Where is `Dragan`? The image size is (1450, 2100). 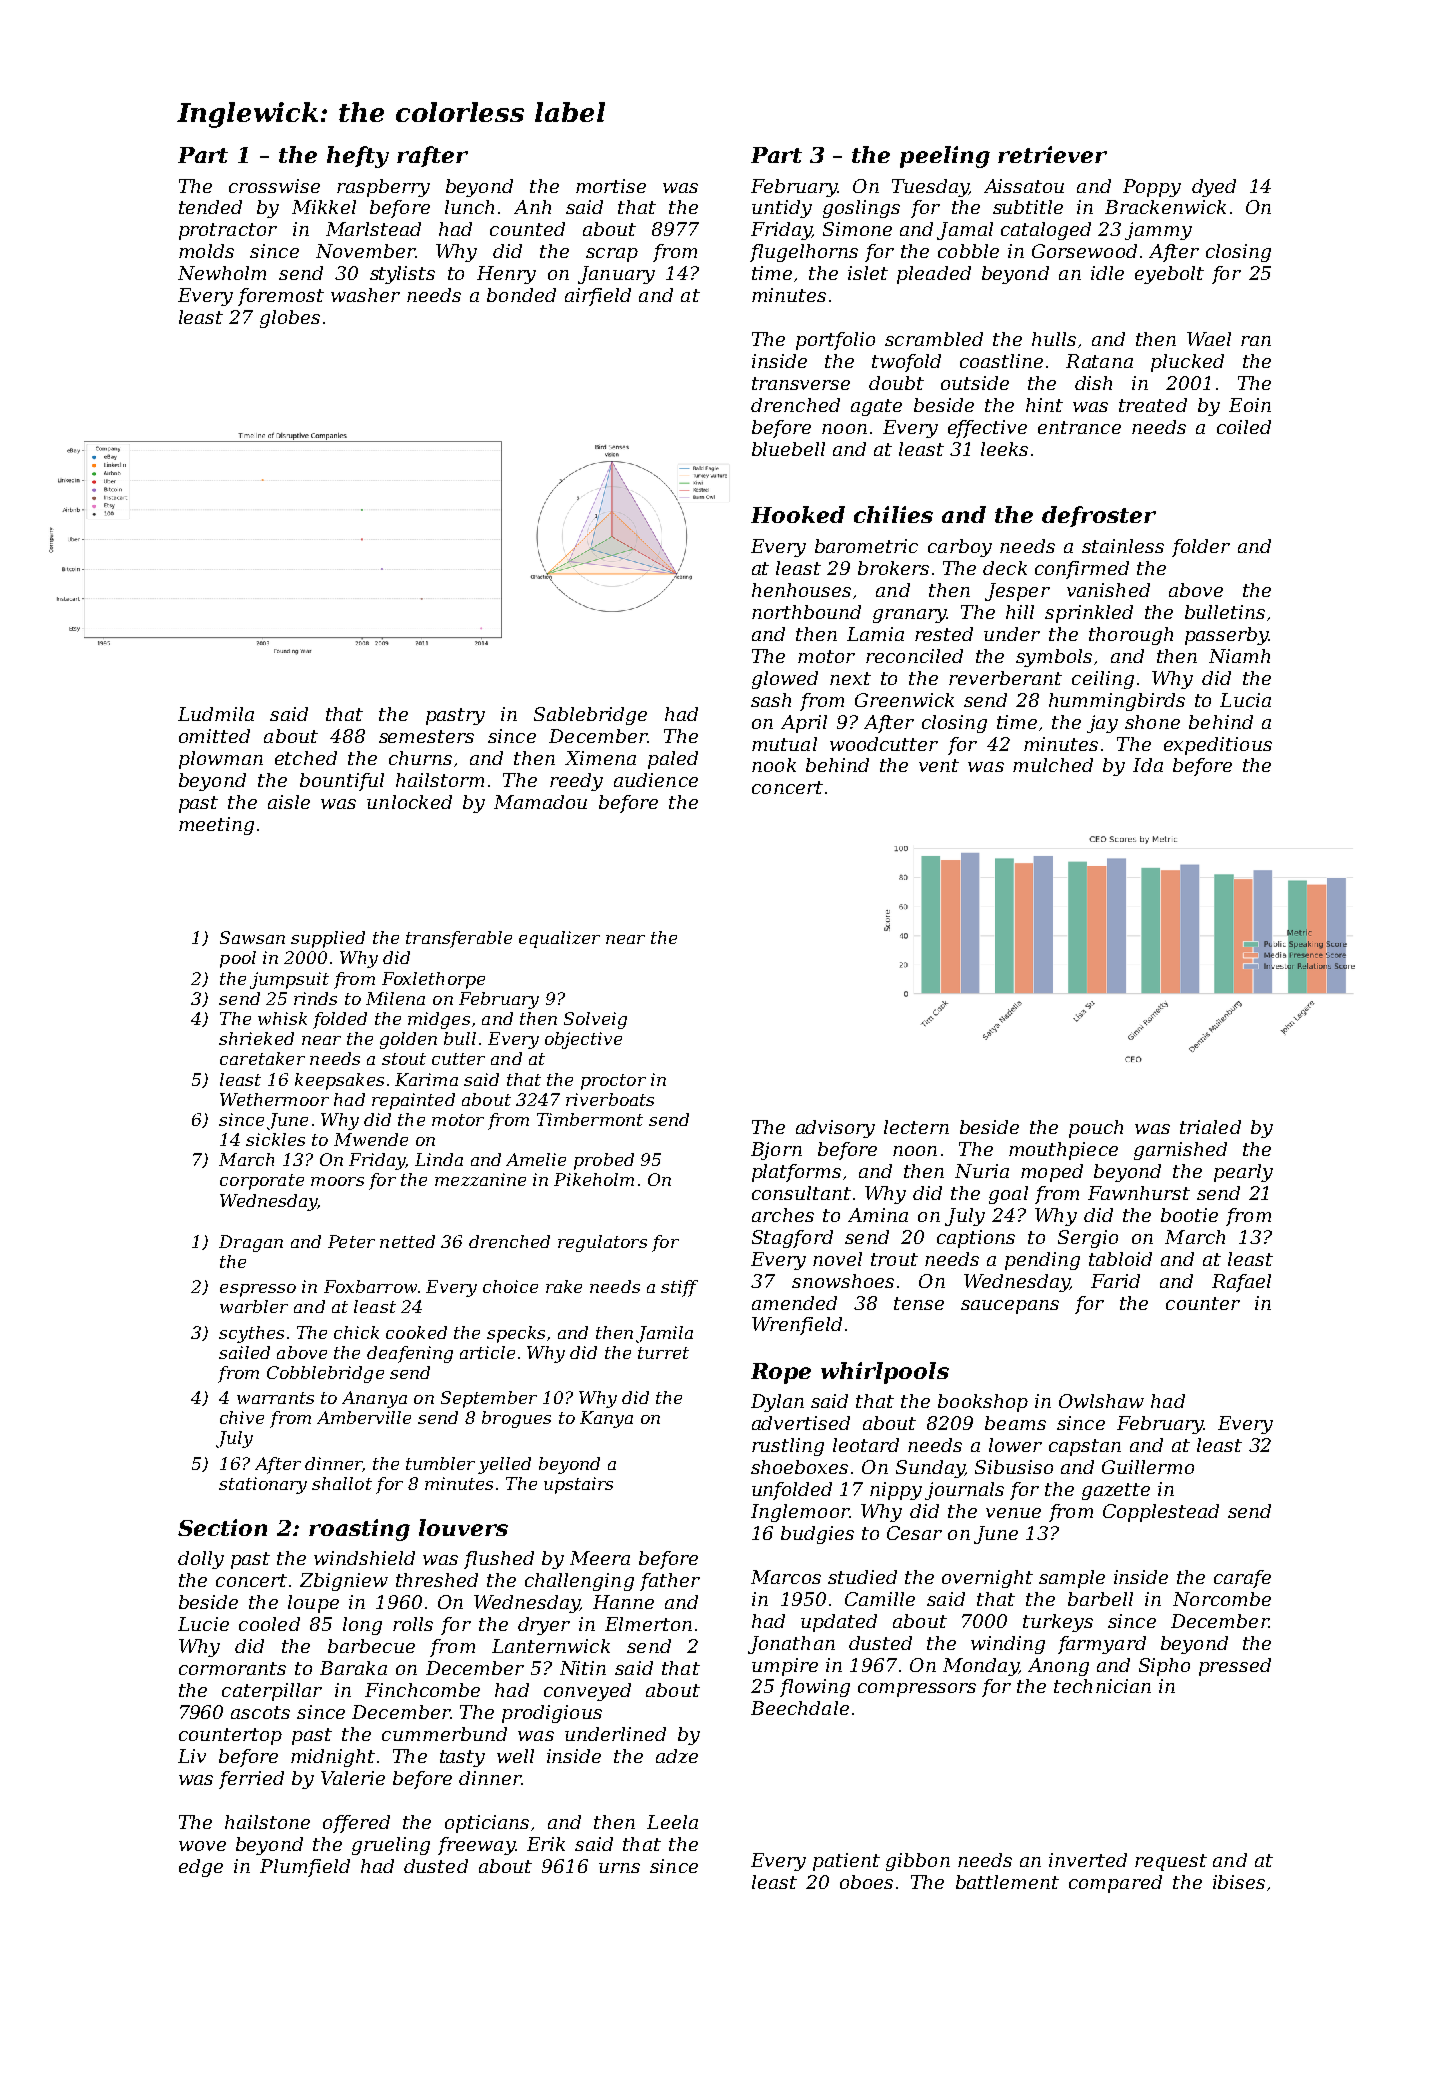
Dragan is located at coordinates (251, 1243).
